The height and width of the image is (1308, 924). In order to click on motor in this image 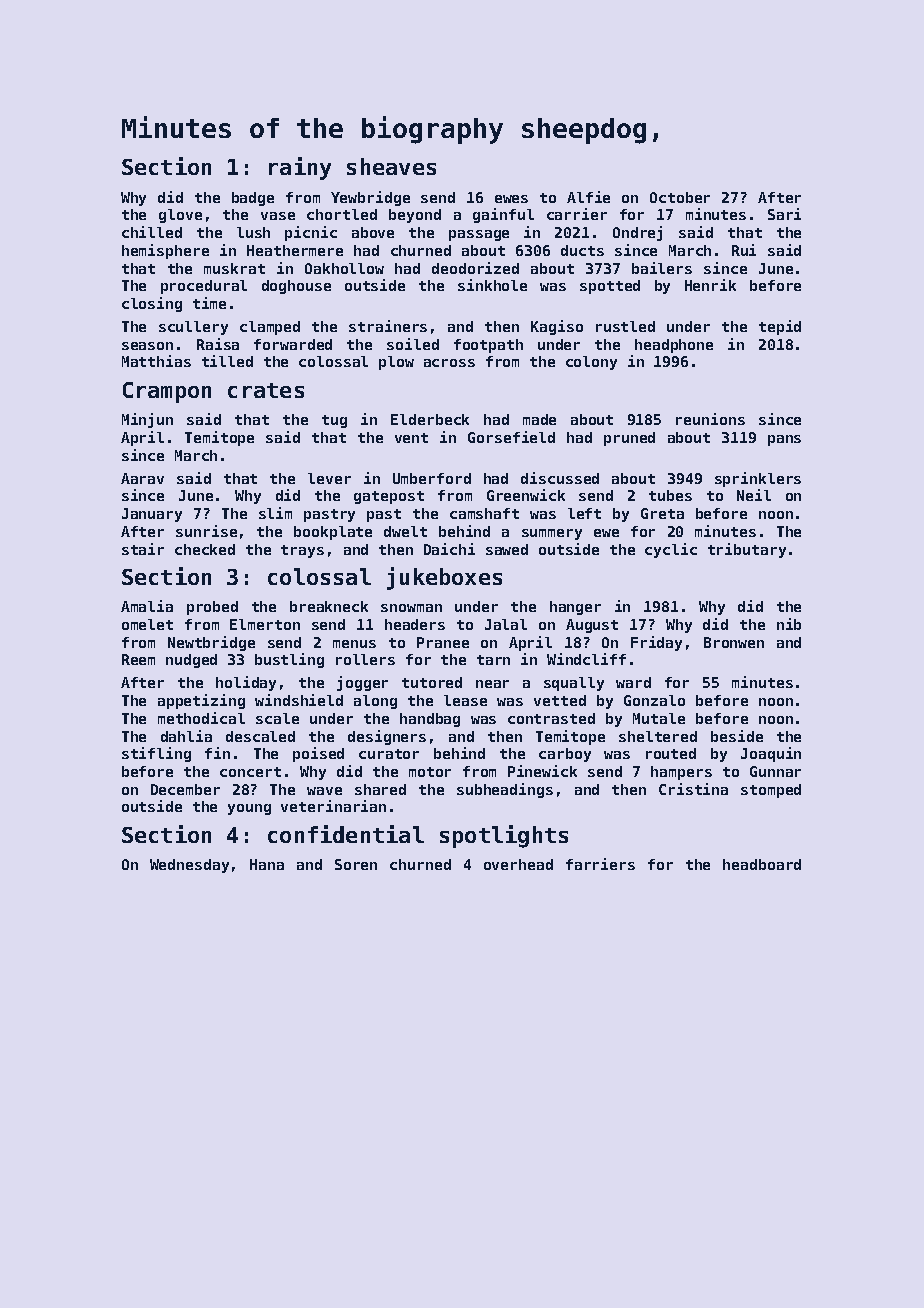, I will do `click(430, 772)`.
